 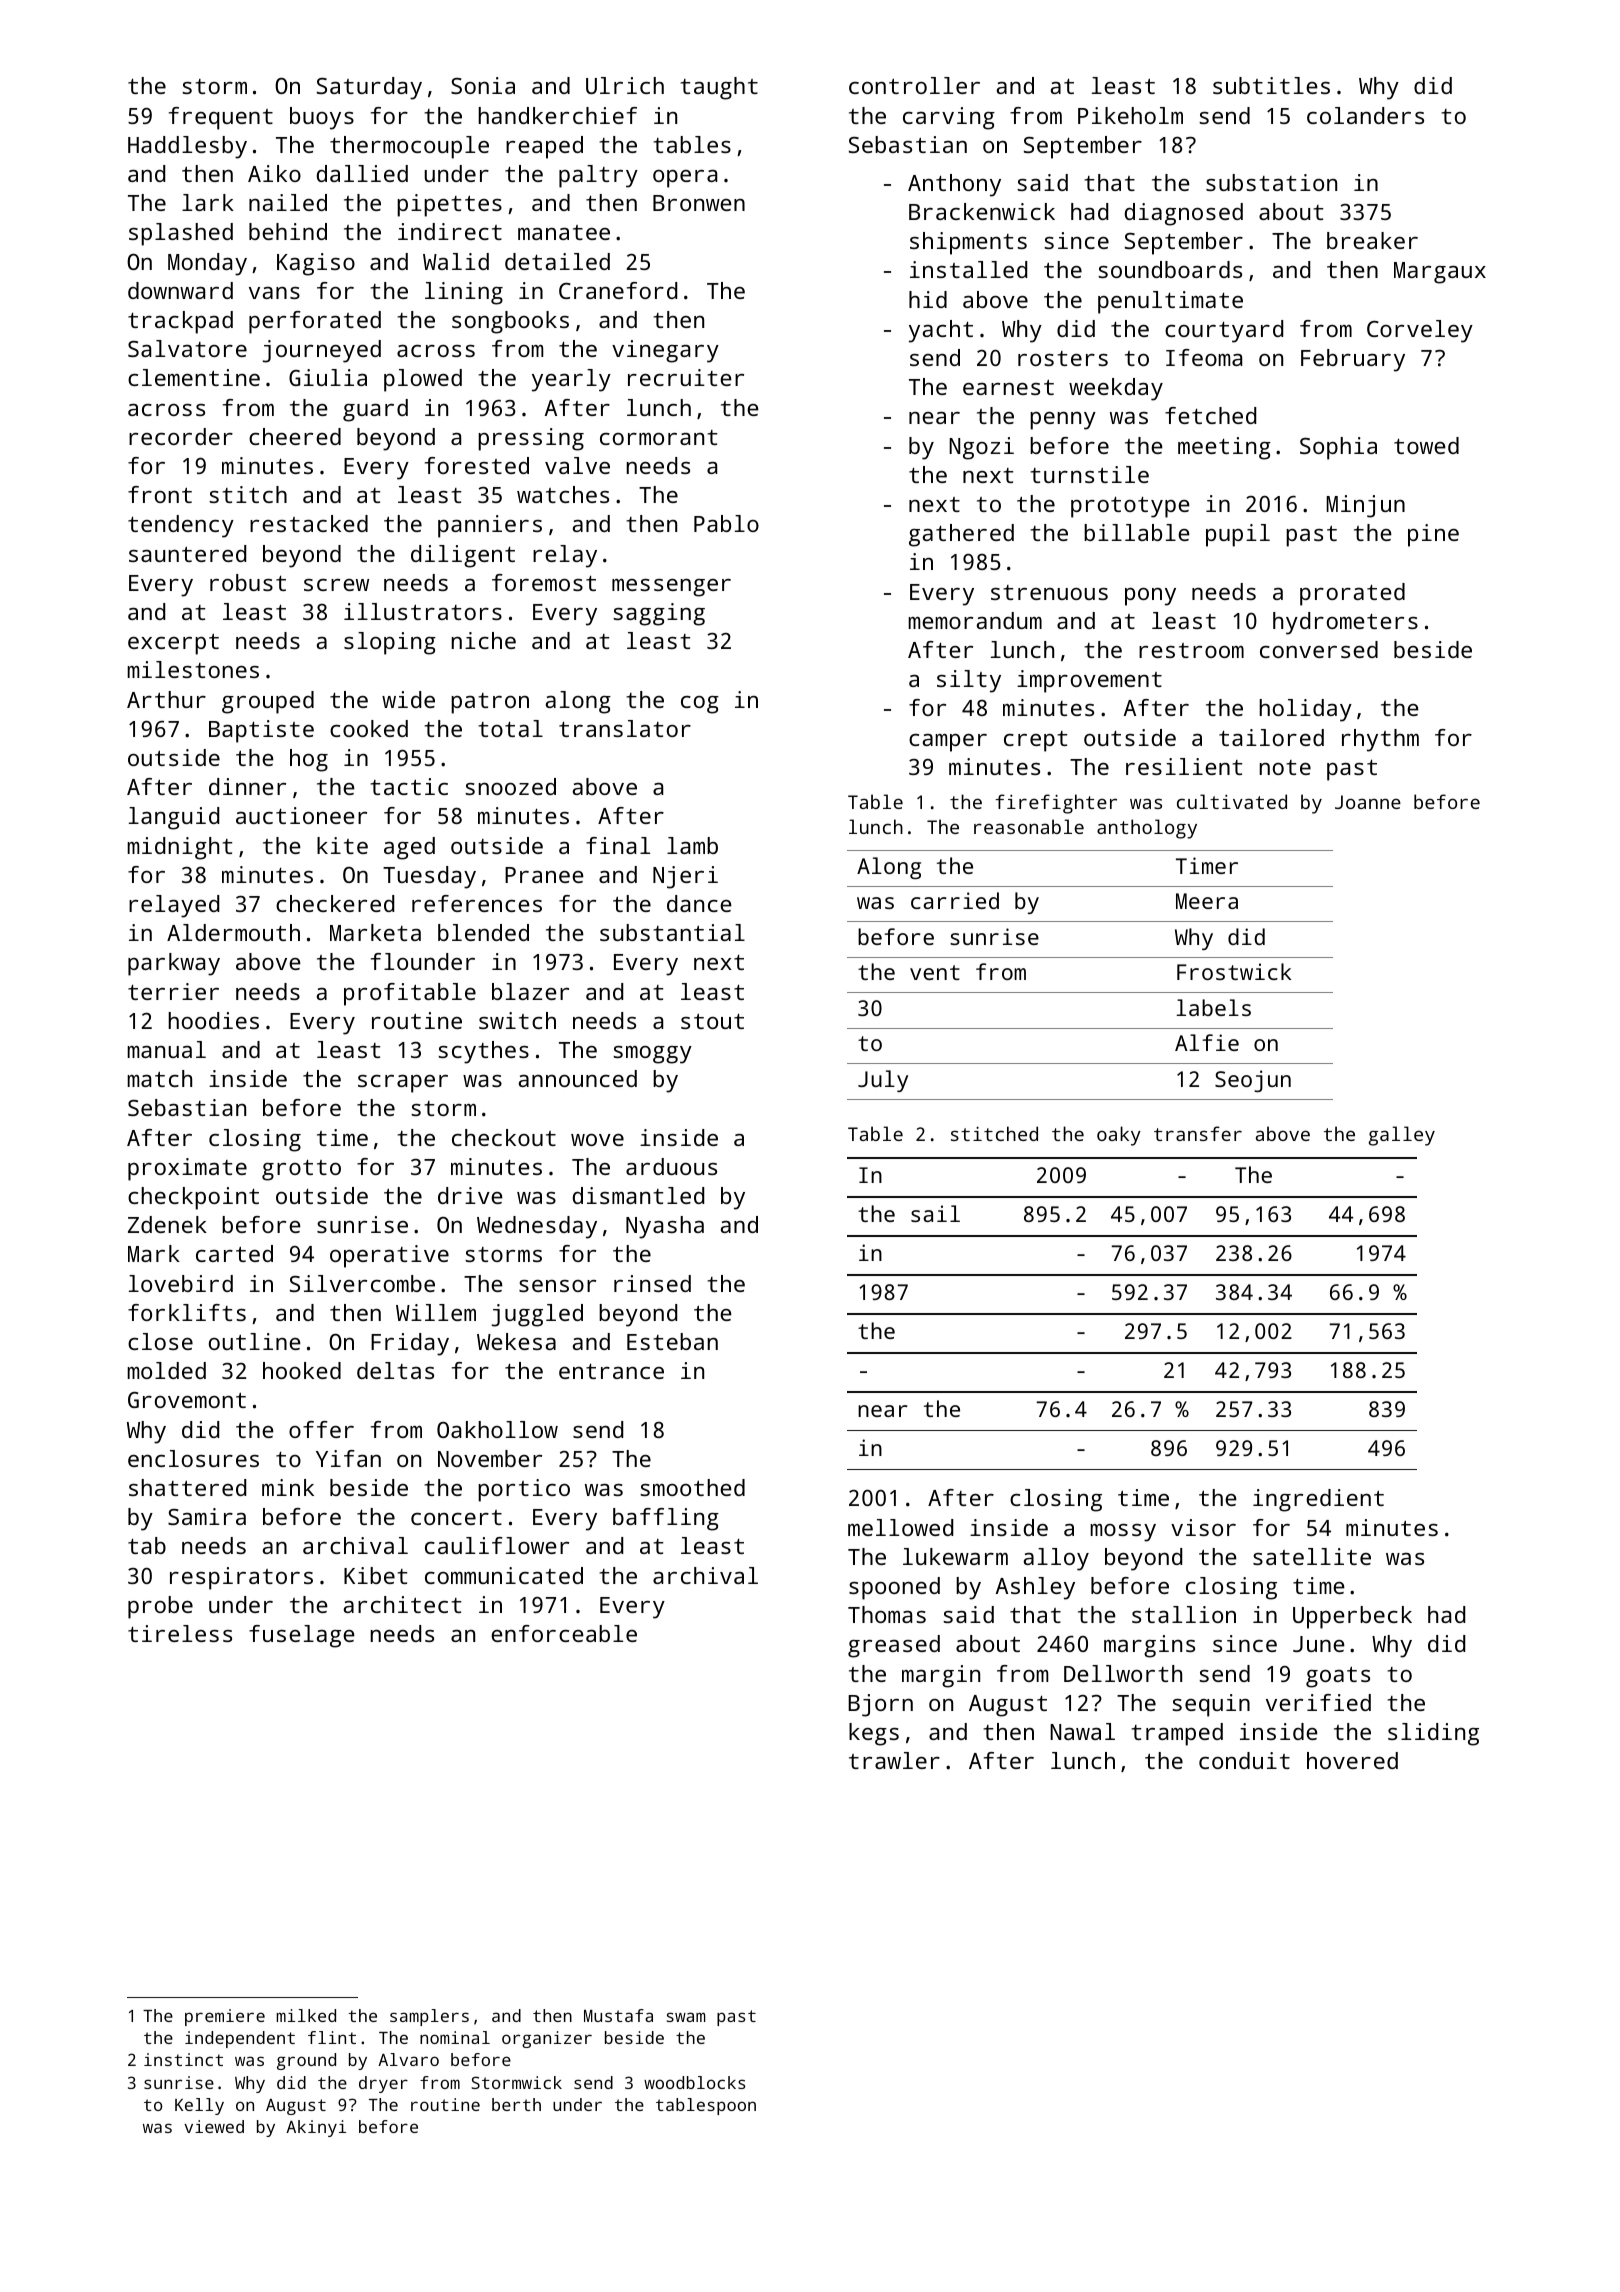 I want to click on Saturday, so click(x=369, y=88).
